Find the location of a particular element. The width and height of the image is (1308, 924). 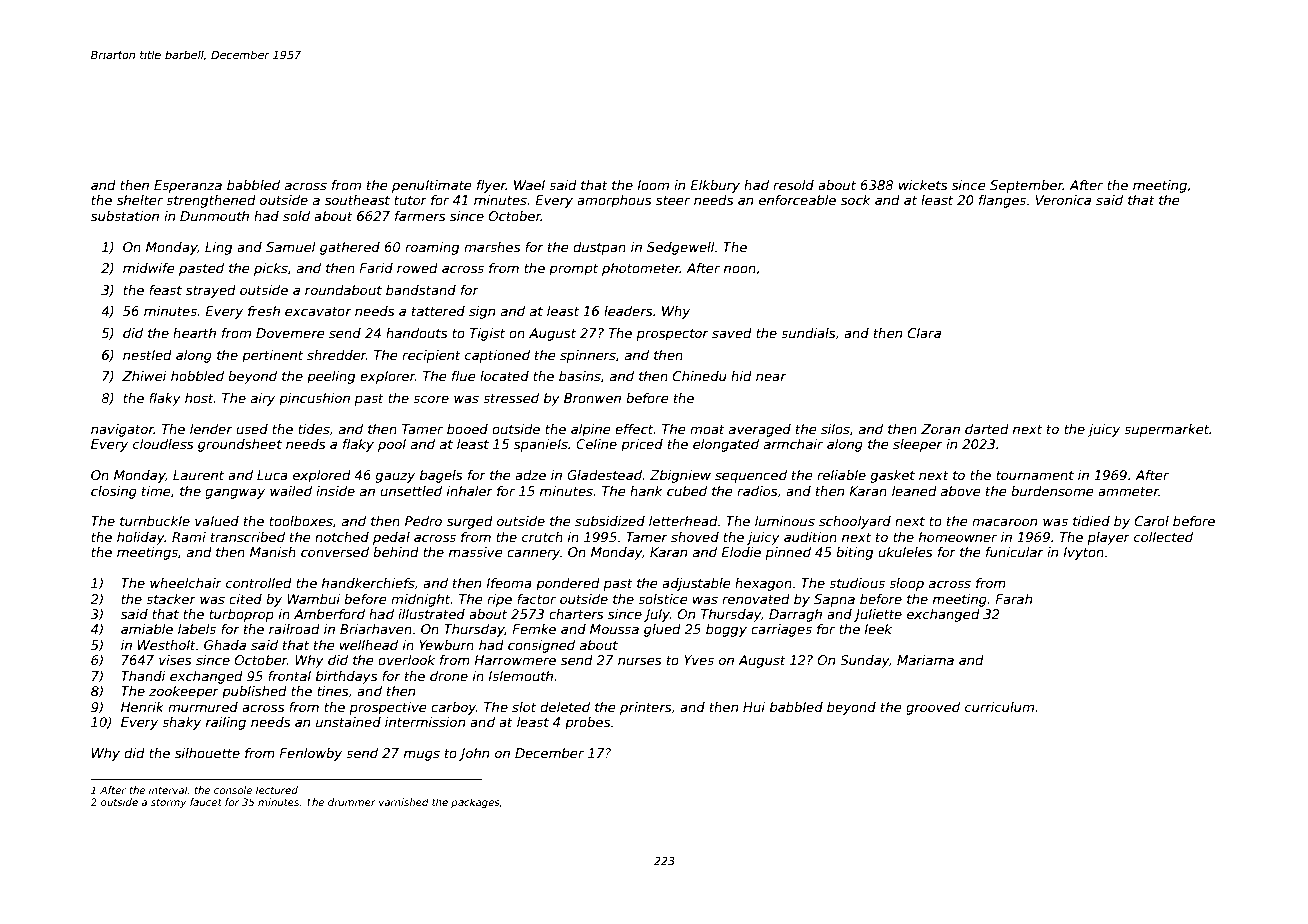

picks is located at coordinates (271, 269).
